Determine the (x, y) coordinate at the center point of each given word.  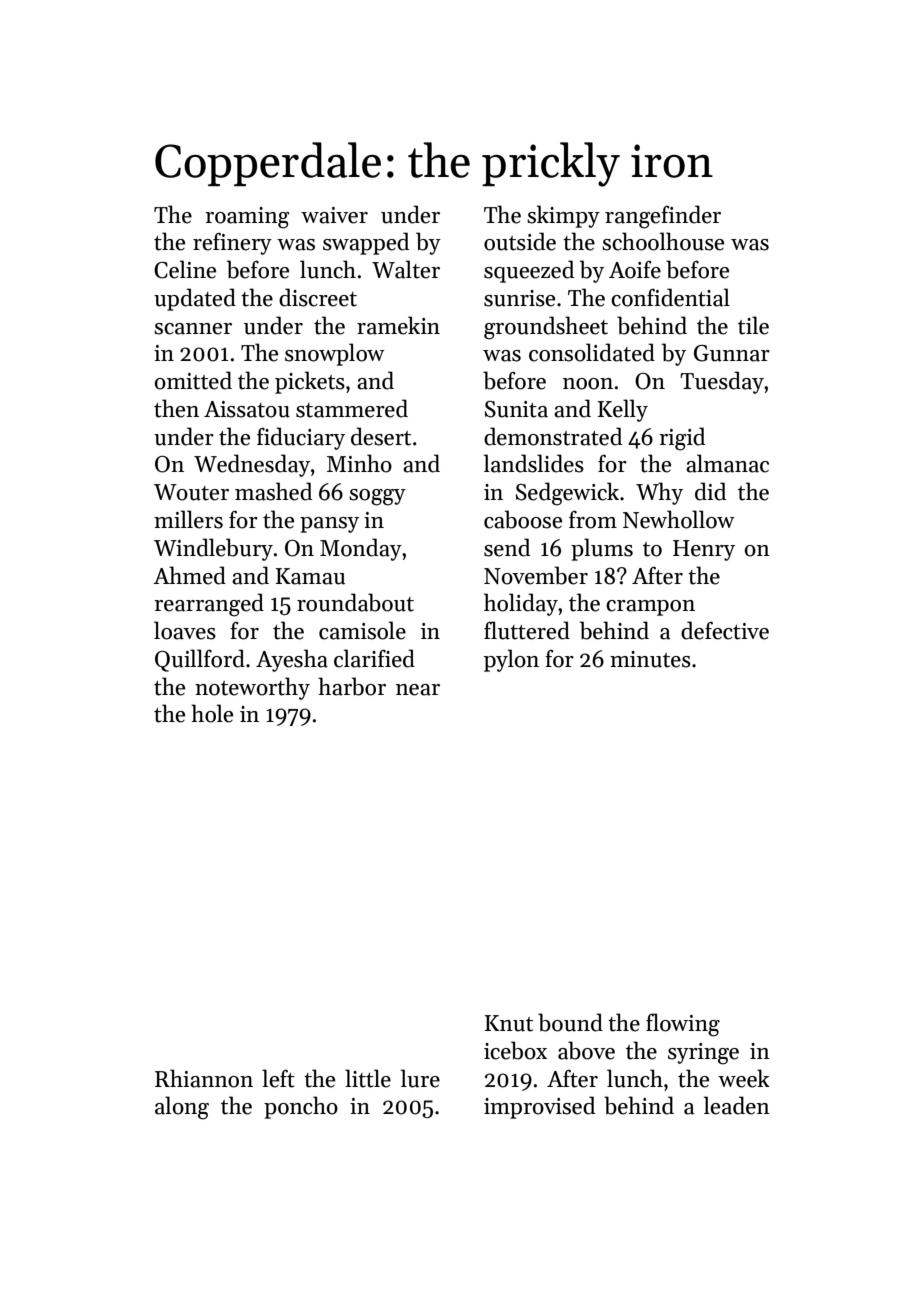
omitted (193, 380)
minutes (650, 659)
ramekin (398, 325)
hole (212, 713)
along (182, 1108)
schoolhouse (663, 241)
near (418, 690)
